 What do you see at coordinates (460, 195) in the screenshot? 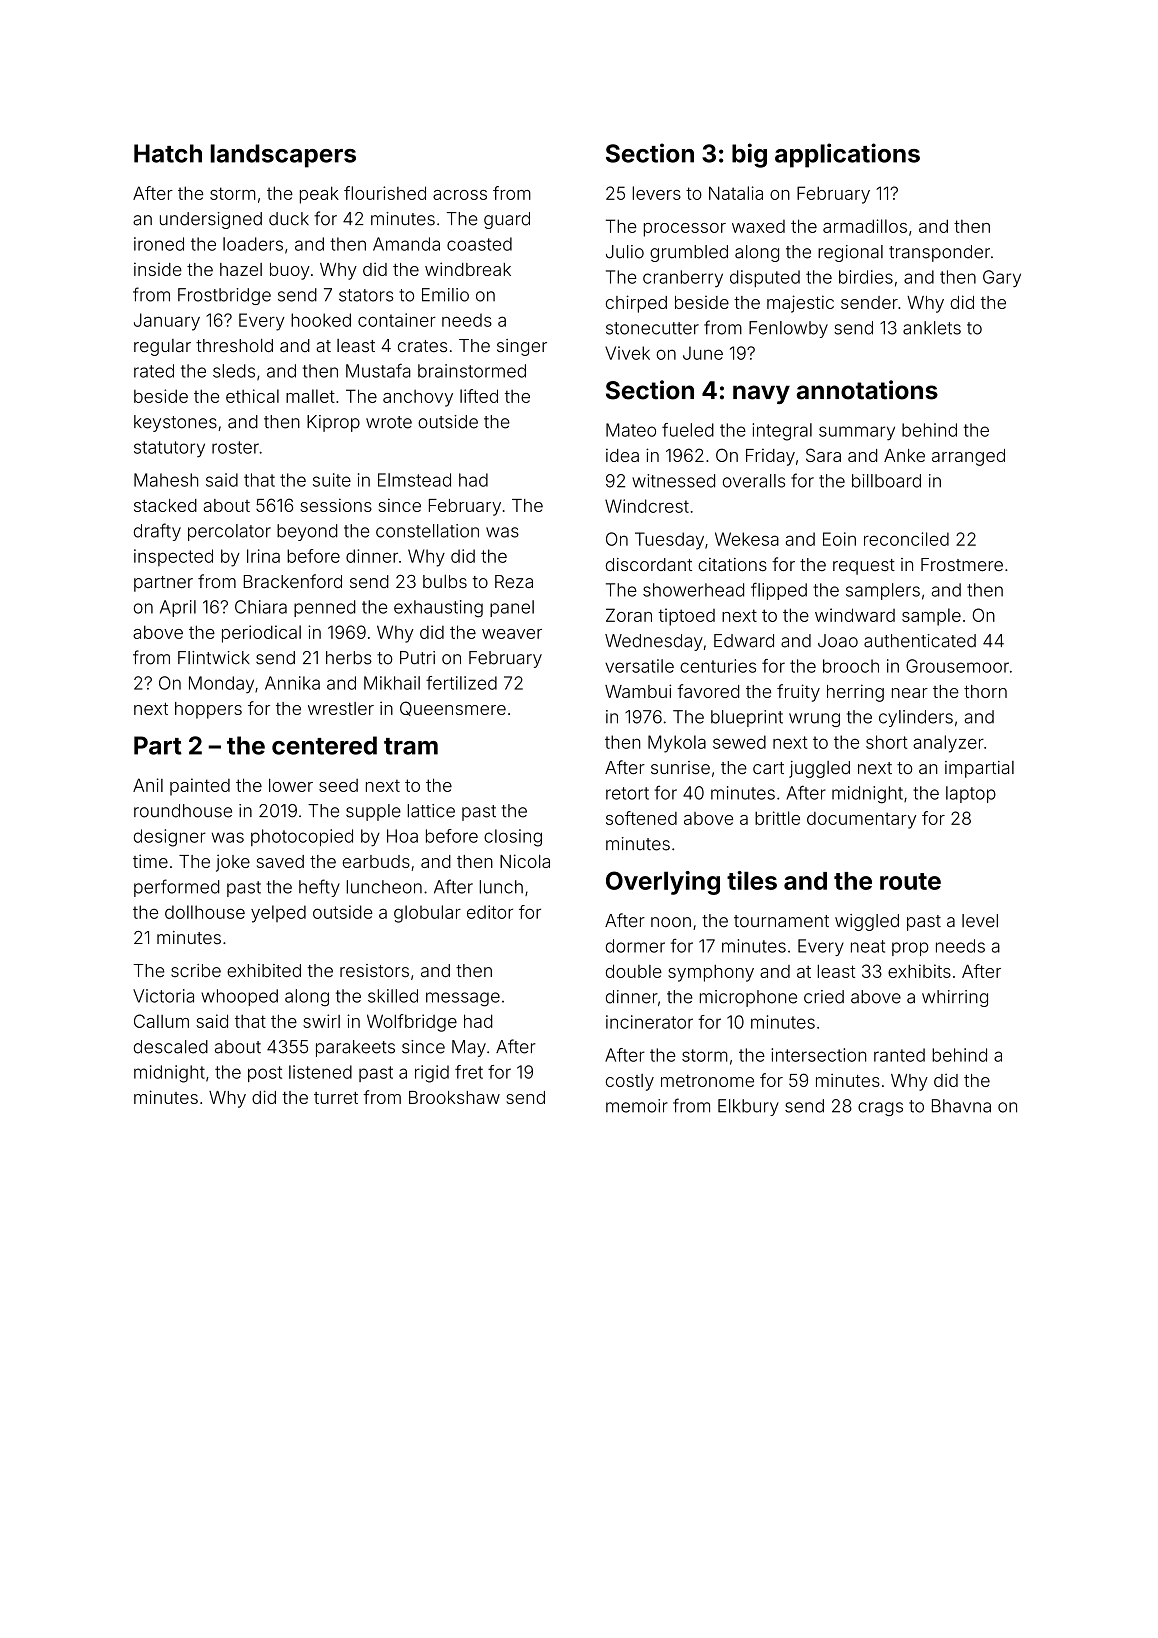
I see `across` at bounding box center [460, 195].
